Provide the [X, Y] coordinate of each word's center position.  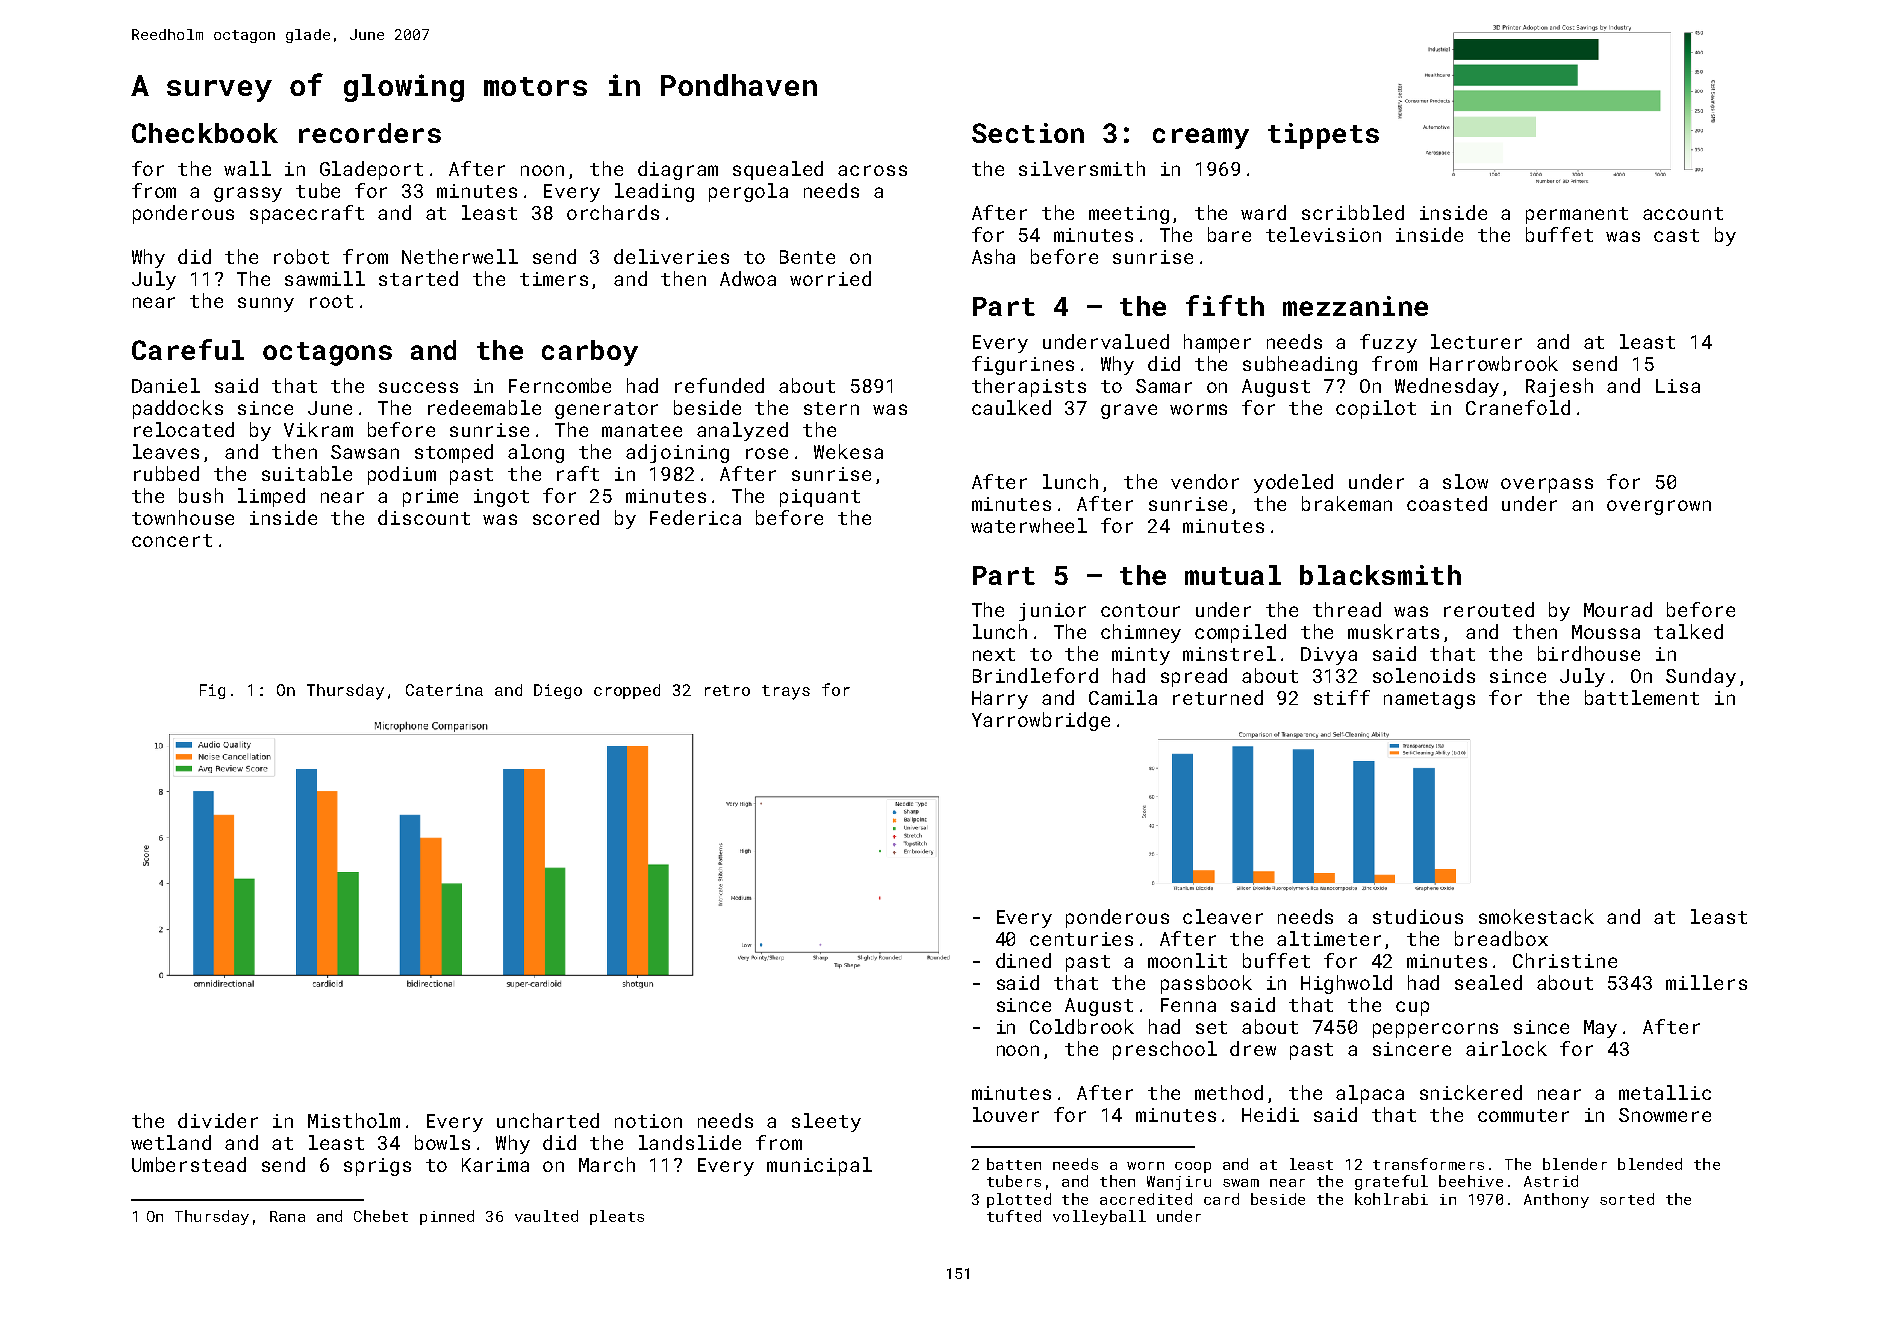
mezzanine [1355, 306]
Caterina [444, 690]
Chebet [381, 1216]
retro [727, 690]
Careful [188, 349]
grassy [248, 194]
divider [218, 1120]
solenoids [1424, 675]
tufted [1014, 1216]
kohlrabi [1391, 1199]
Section [1028, 133]
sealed [1488, 982]
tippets [1323, 136]
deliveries [671, 256]
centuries [1081, 939]
